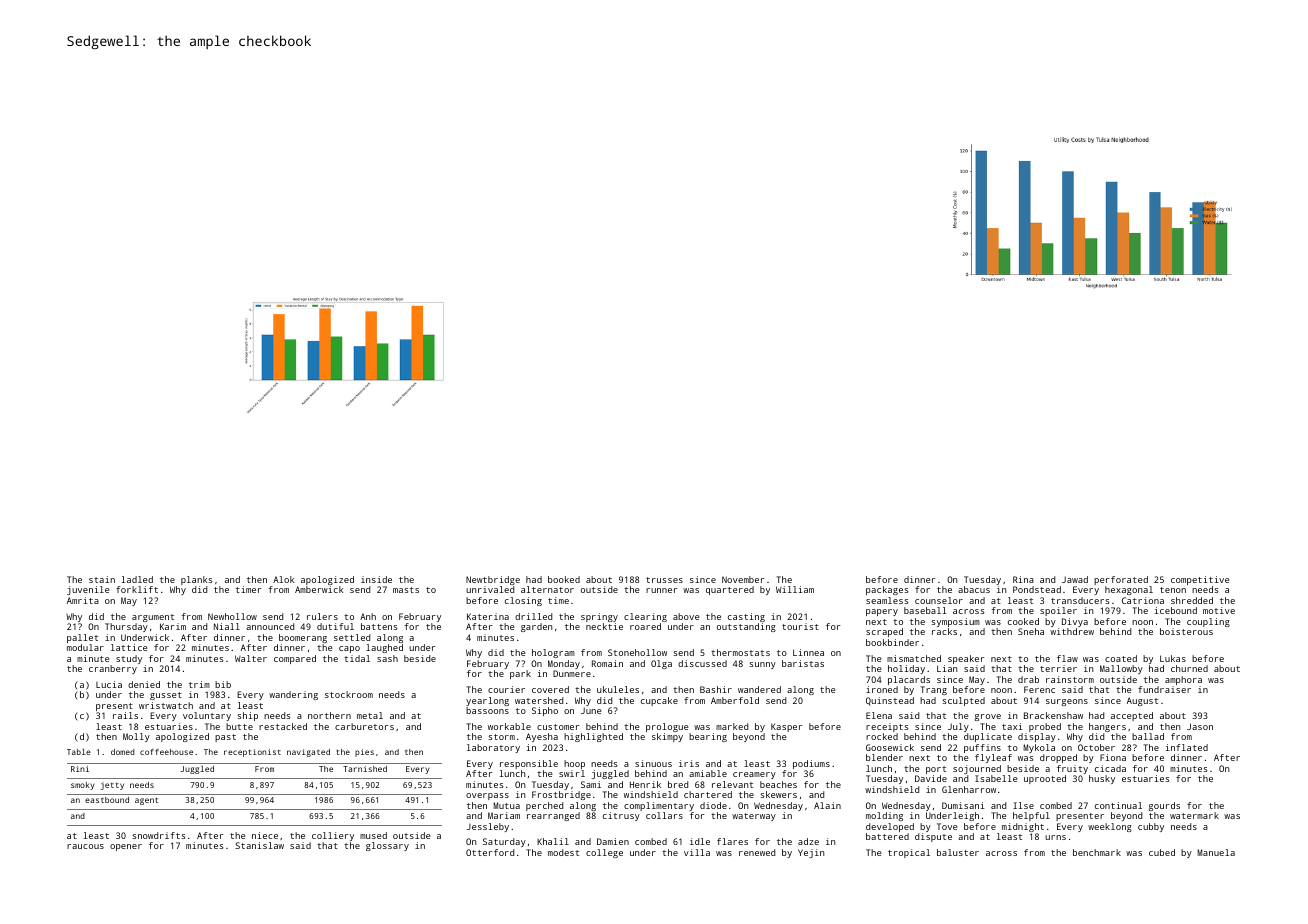 The height and width of the screenshot is (924, 1308). I want to click on hoop, so click(574, 764).
